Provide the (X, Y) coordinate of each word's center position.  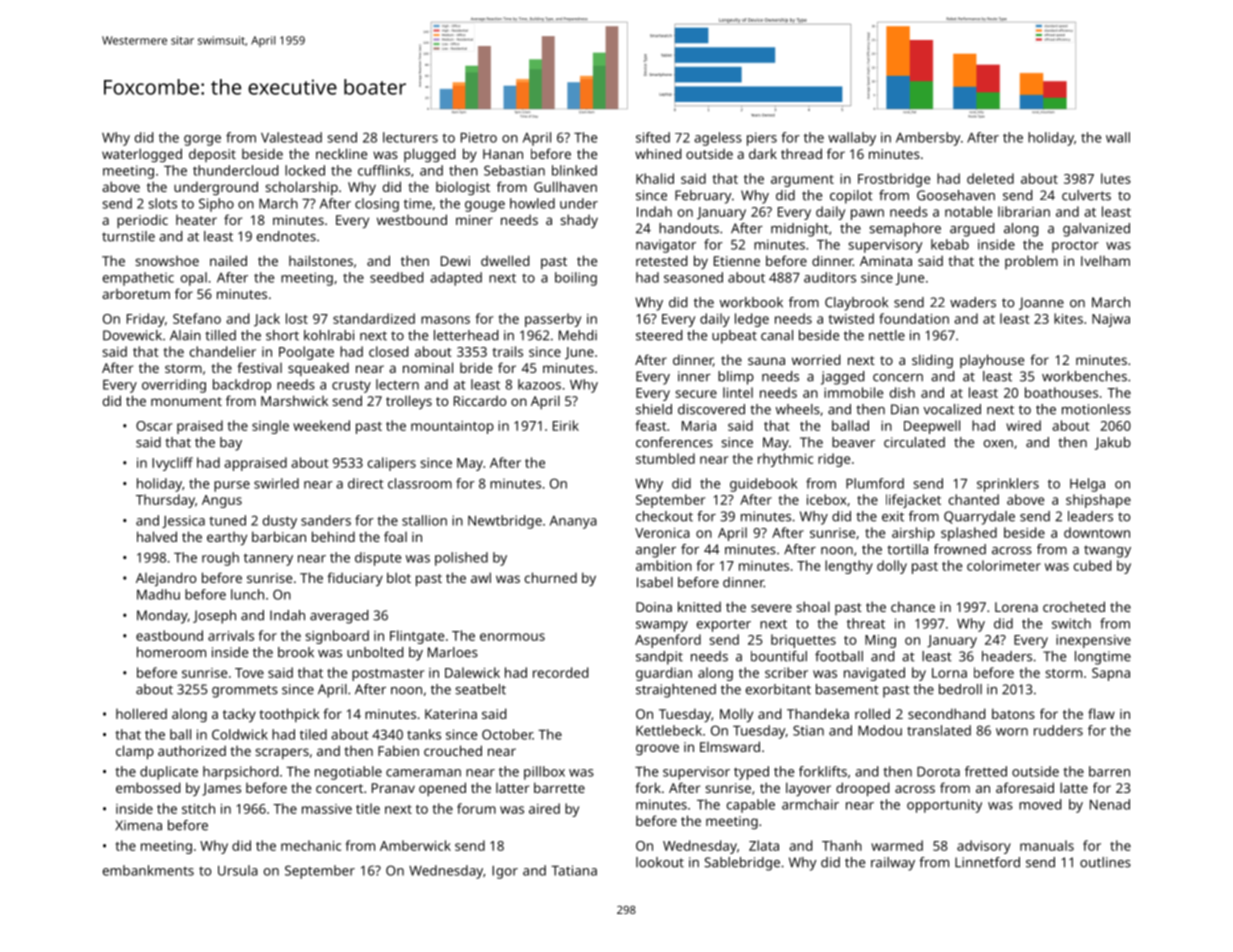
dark (763, 153)
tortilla (907, 549)
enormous (512, 637)
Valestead (291, 137)
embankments (148, 870)
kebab (950, 244)
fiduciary (355, 579)
